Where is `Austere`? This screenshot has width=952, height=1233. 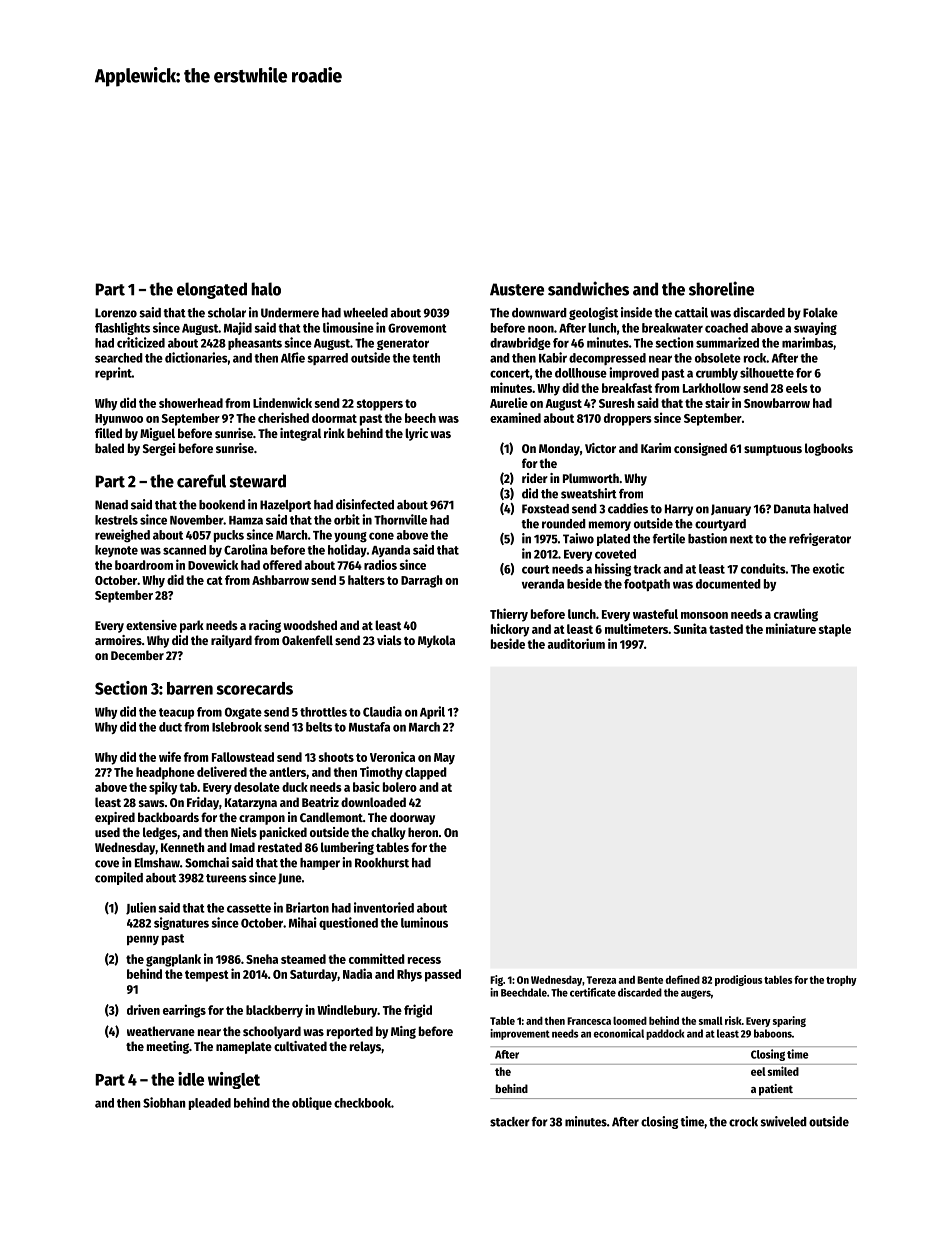 Austere is located at coordinates (517, 289).
